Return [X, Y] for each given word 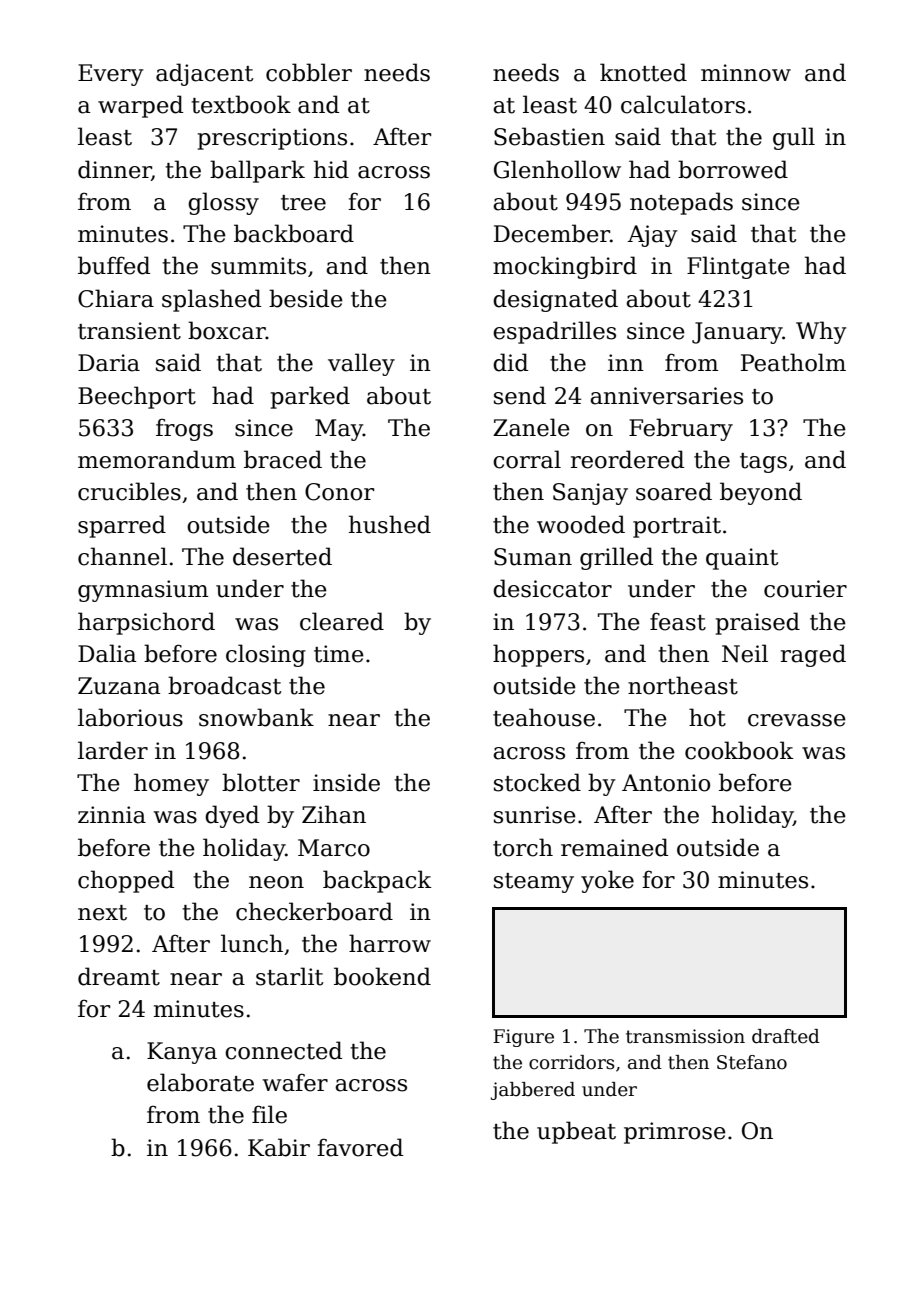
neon [276, 882]
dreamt [119, 976]
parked [310, 397]
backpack [377, 881]
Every [111, 75]
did [510, 362]
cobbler [309, 72]
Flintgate [738, 267]
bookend [382, 976]
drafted [786, 1036]
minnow [746, 73]
